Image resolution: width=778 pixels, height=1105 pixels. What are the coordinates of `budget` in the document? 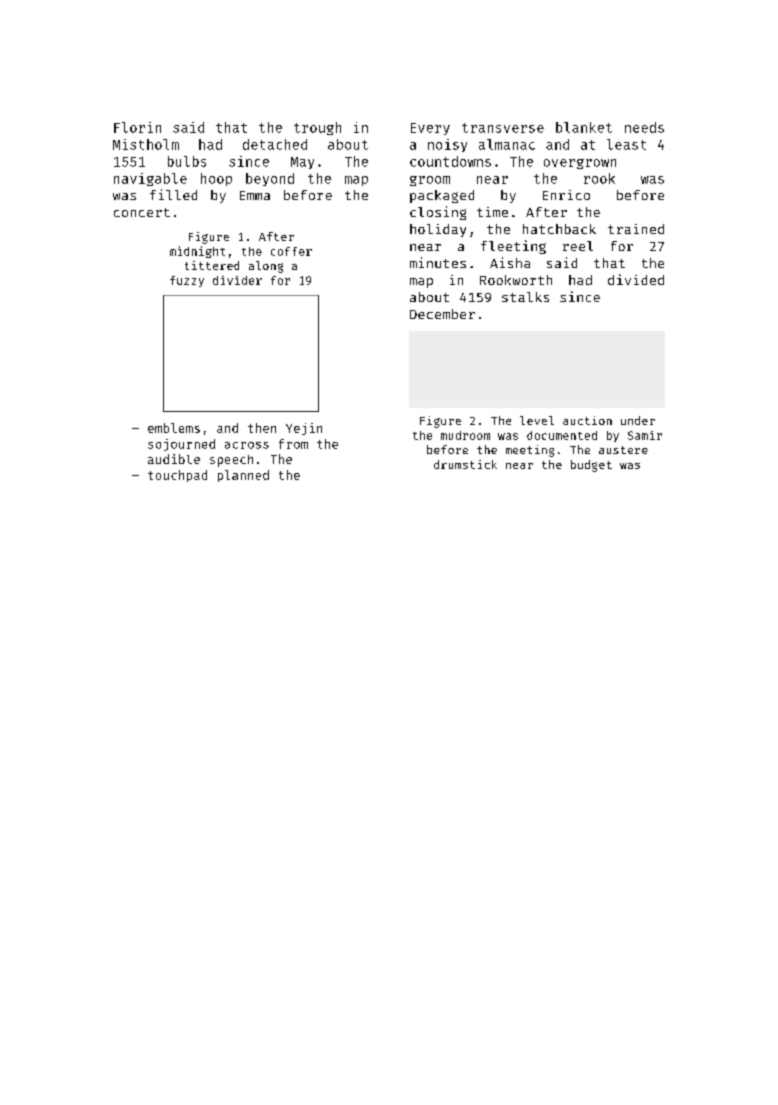 It's located at (591, 466).
